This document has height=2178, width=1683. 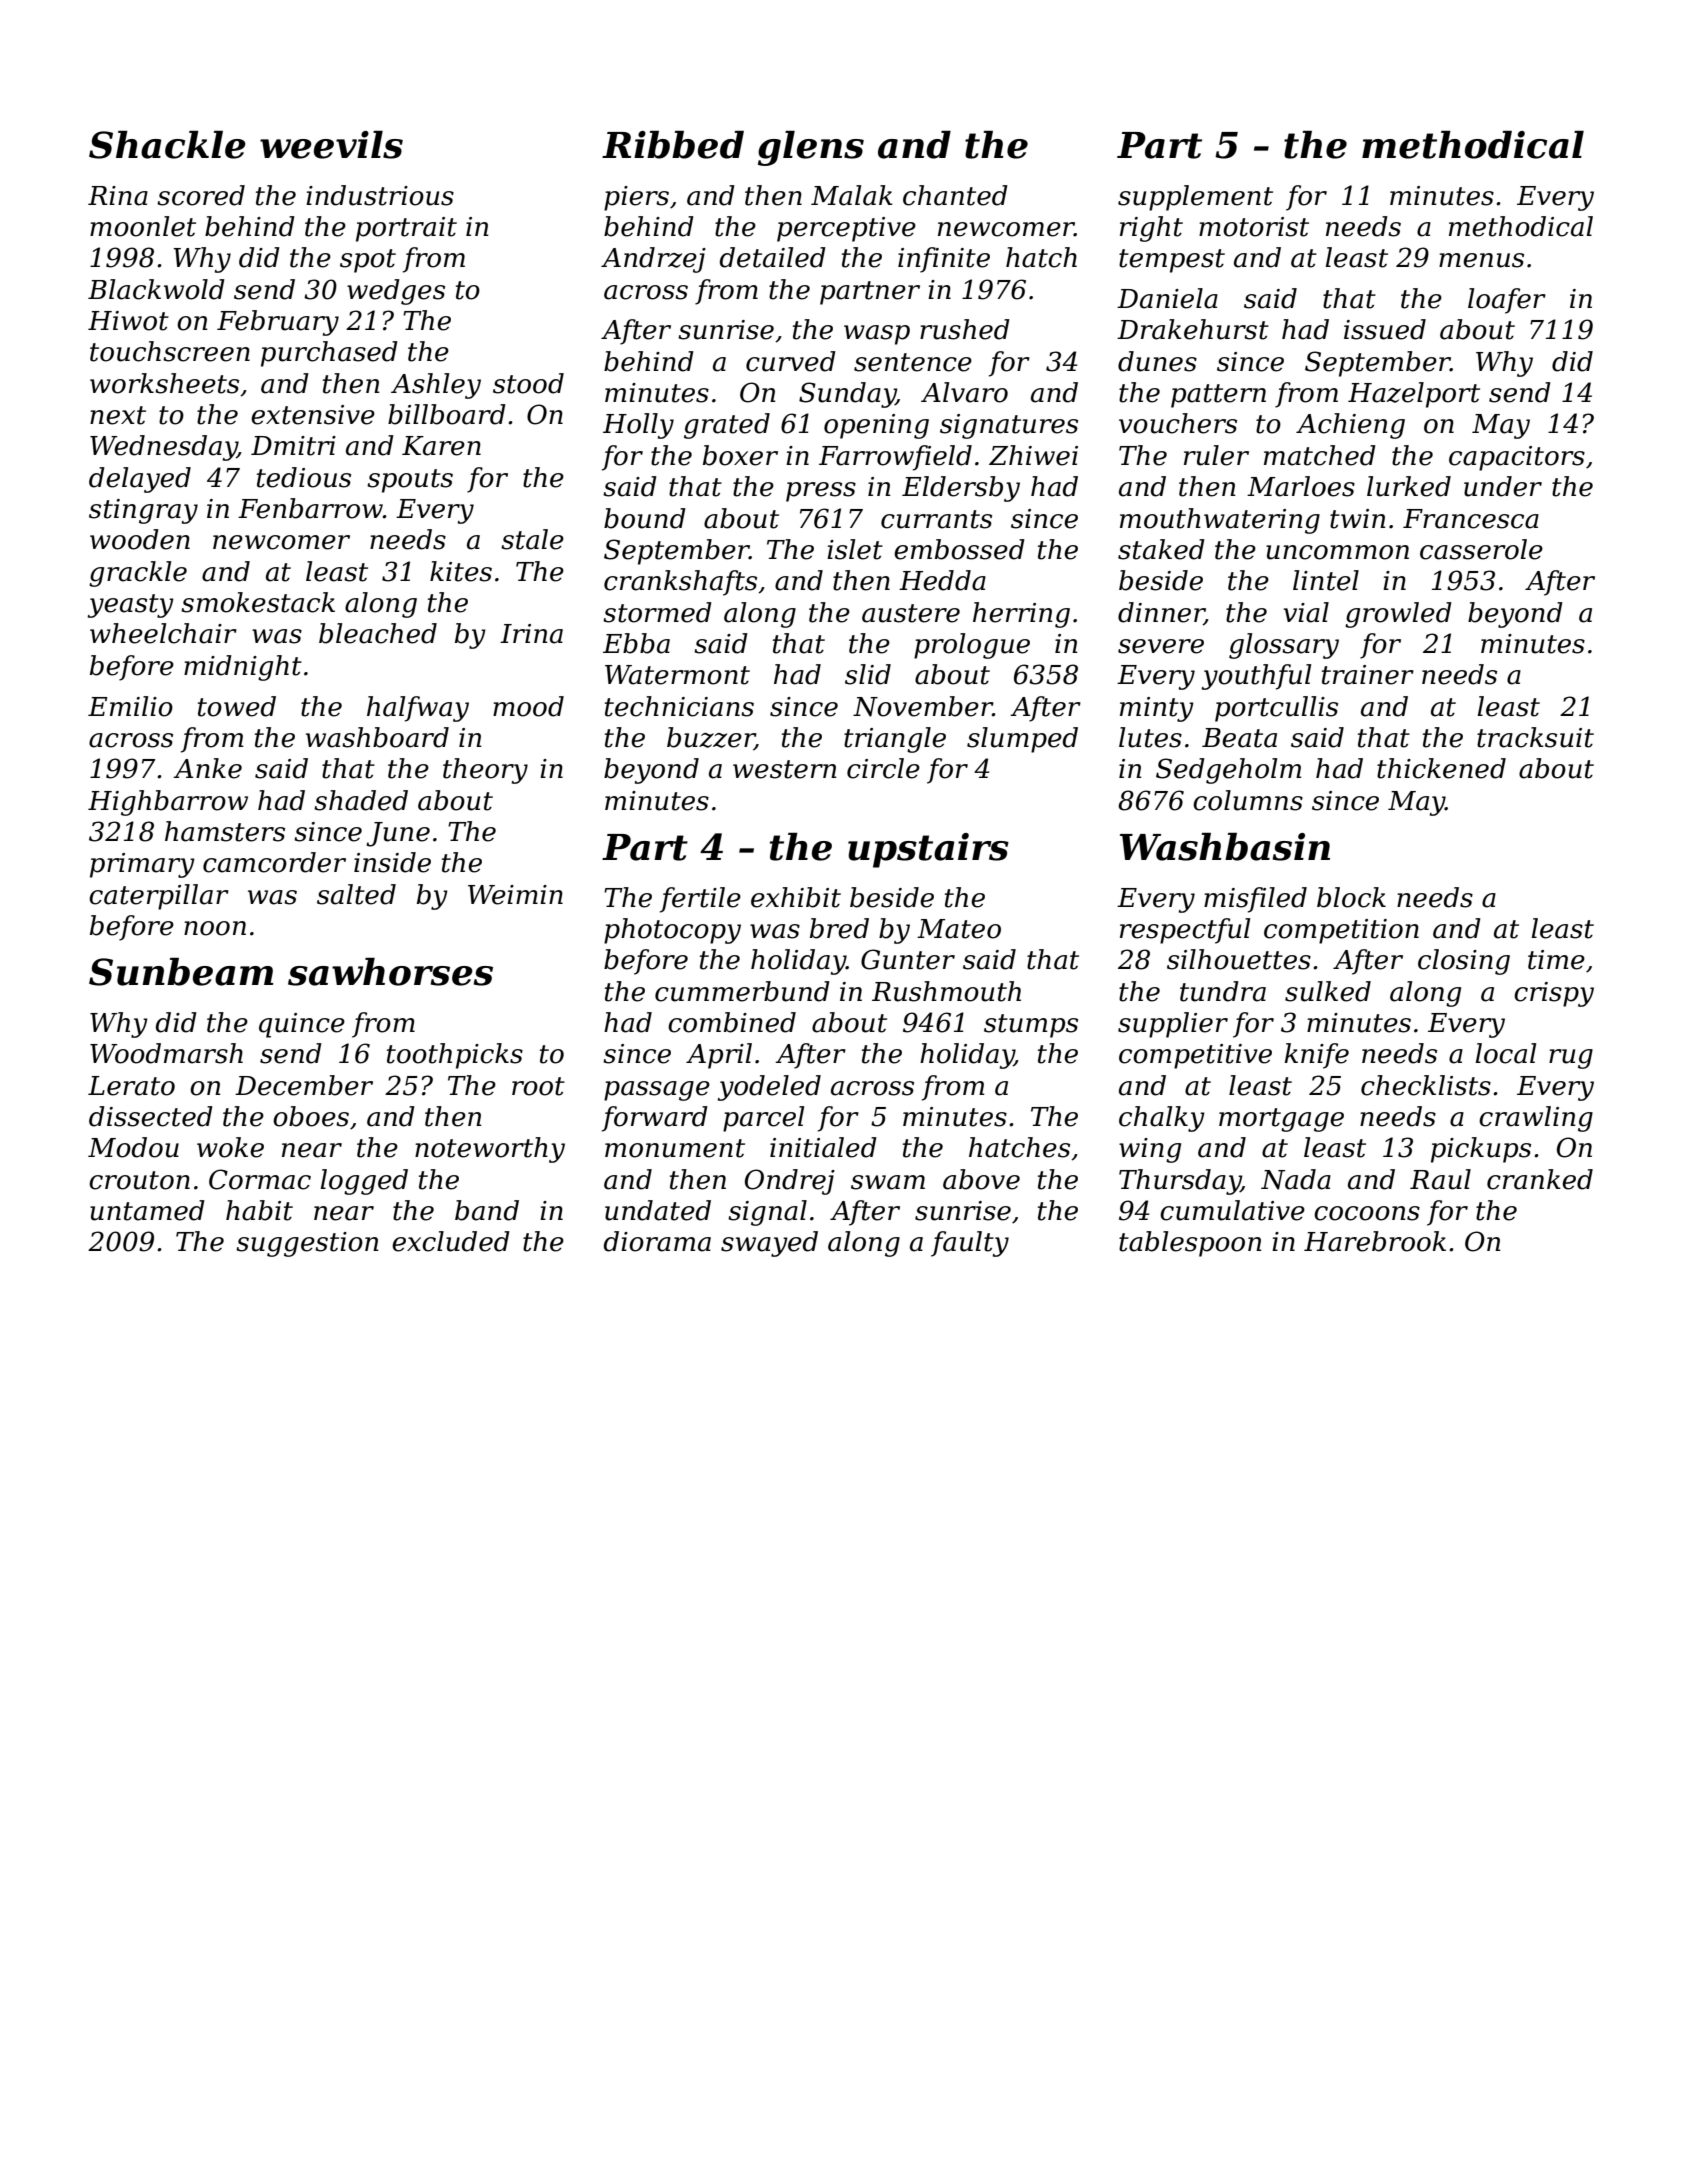 I want to click on crawling, so click(x=1536, y=1119).
